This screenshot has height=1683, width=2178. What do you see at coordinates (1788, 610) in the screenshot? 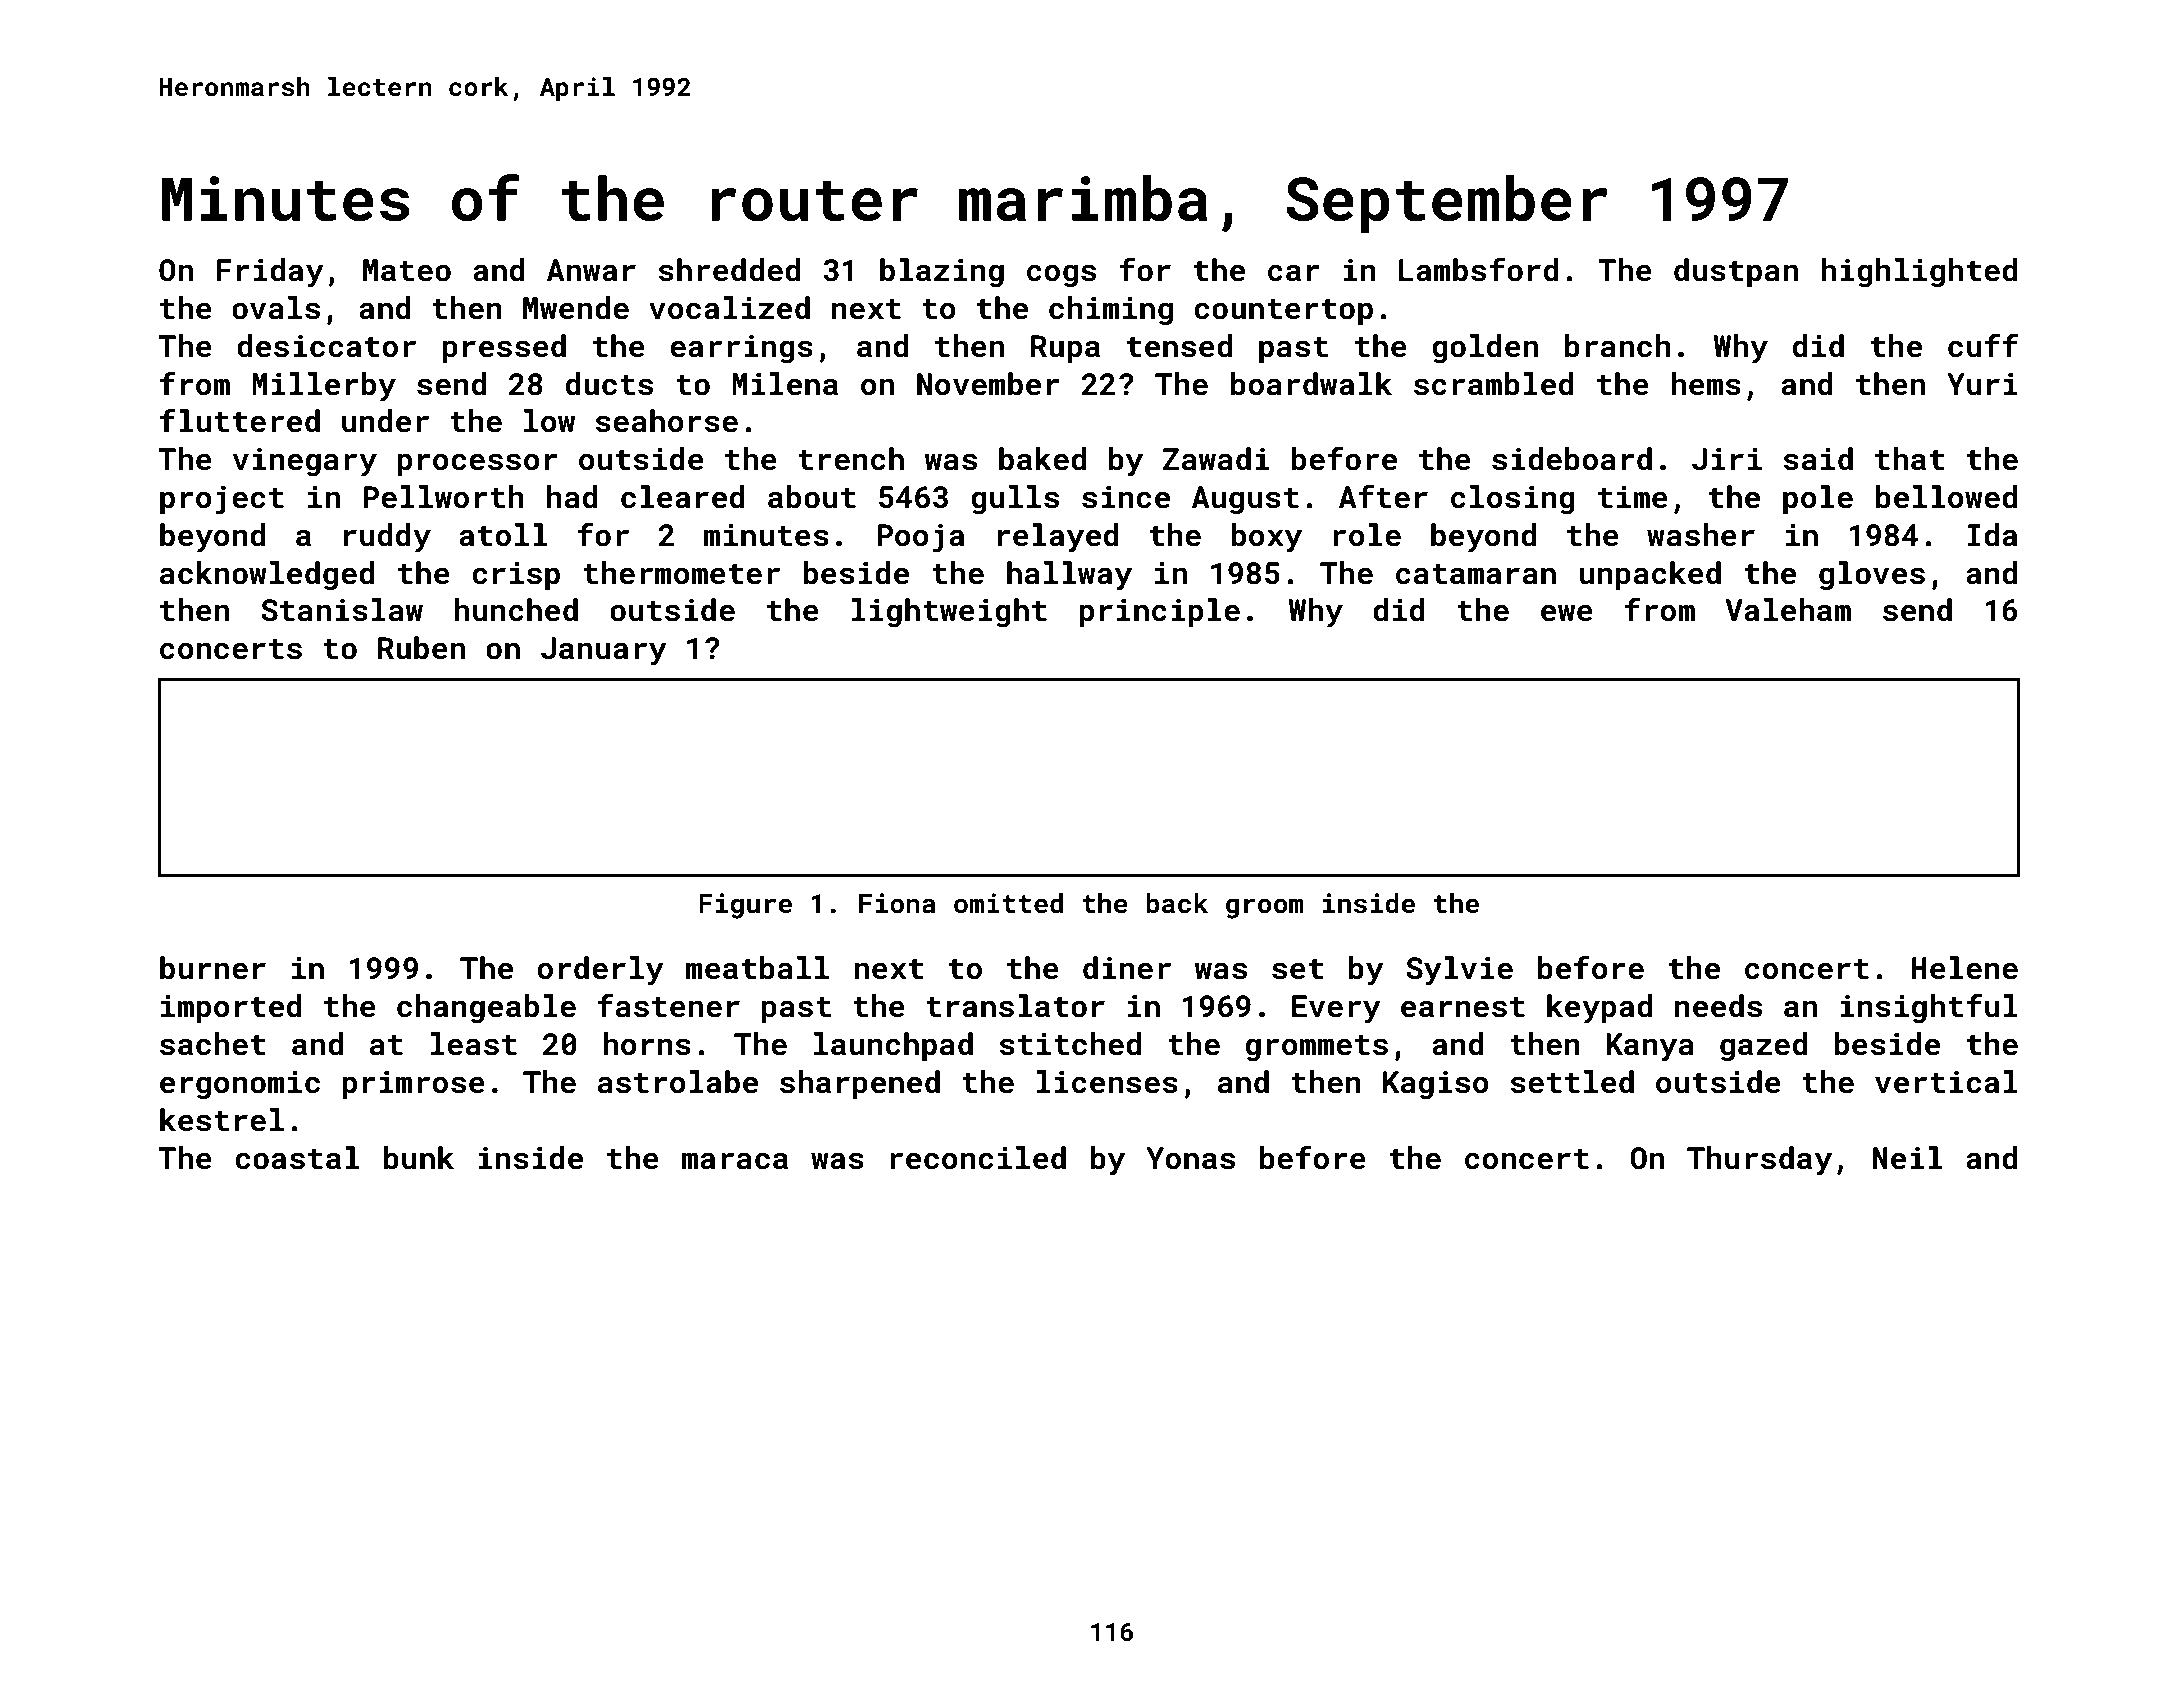
I see `Valeham` at bounding box center [1788, 610].
